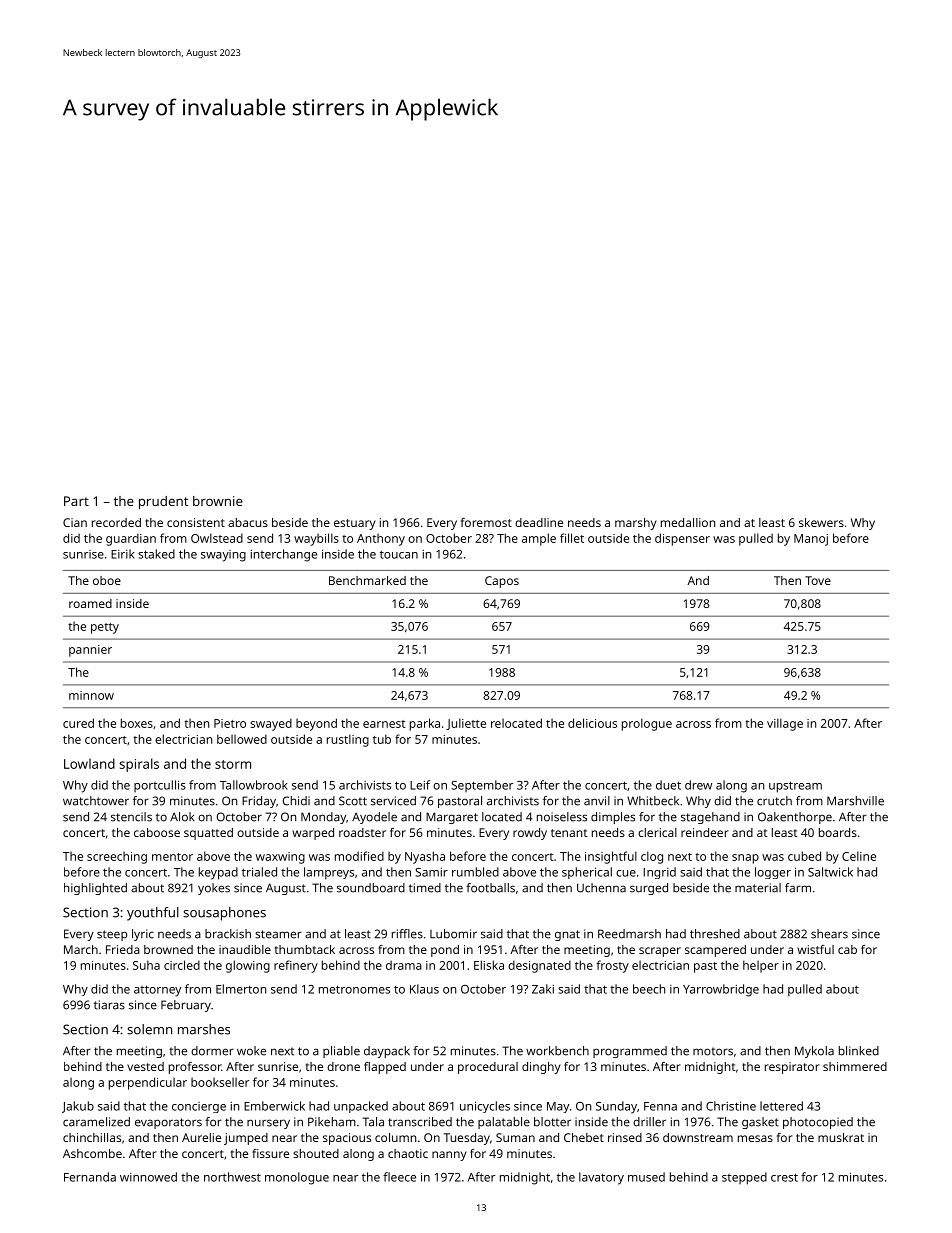 This document has width=952, height=1233. I want to click on Jakub, so click(78, 1107).
